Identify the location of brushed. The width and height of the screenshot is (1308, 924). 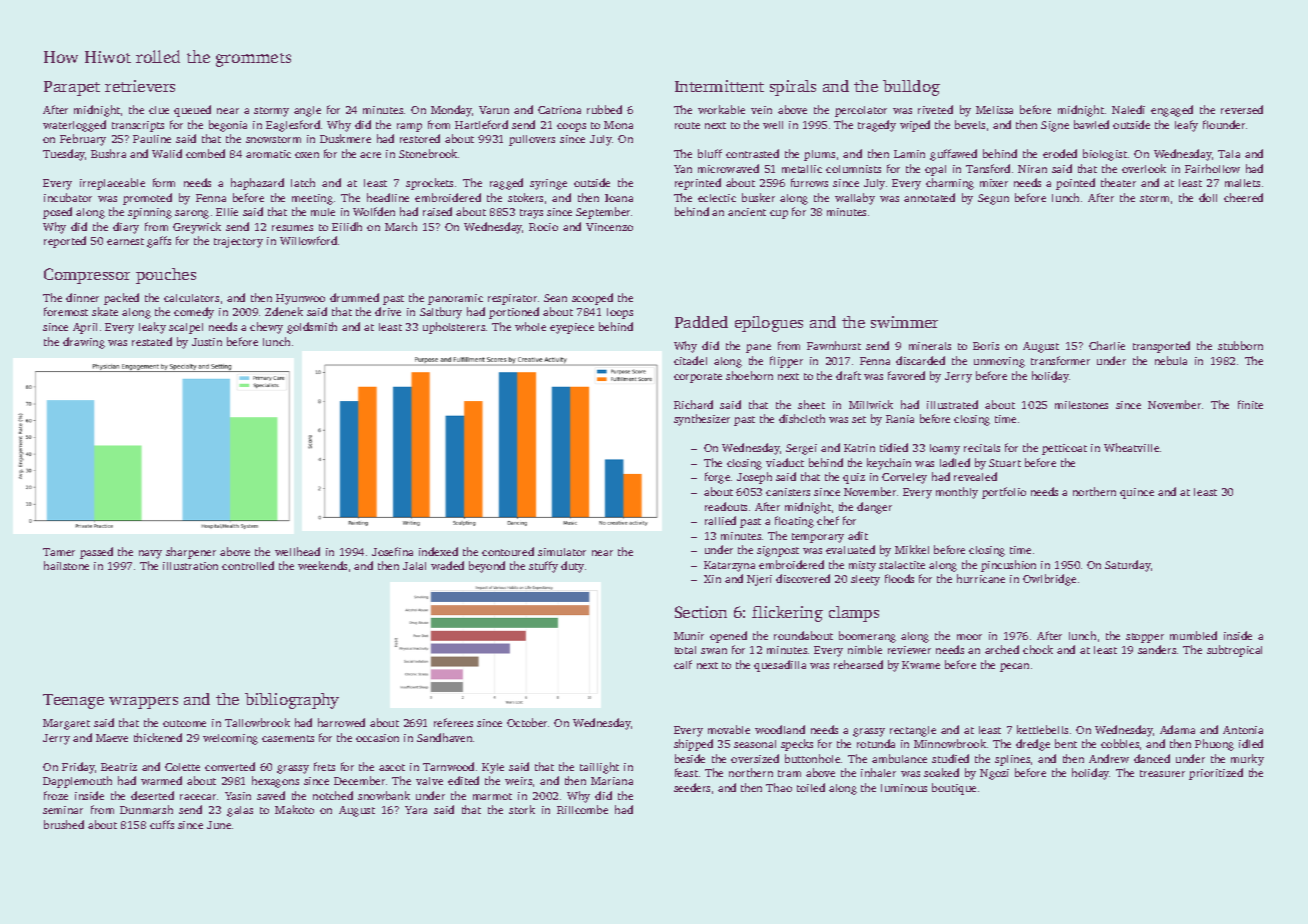
(64, 824).
